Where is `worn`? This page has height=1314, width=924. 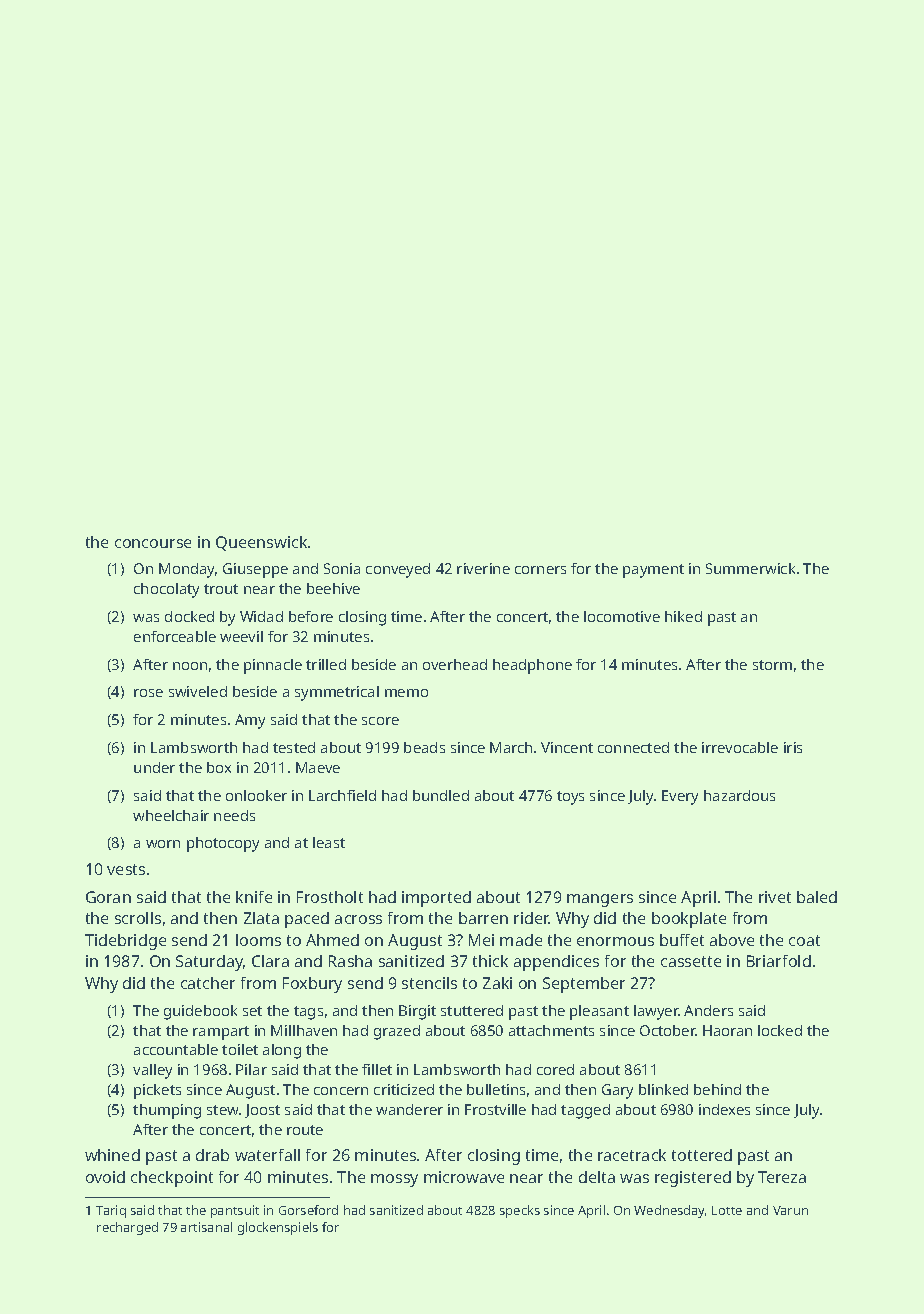 worn is located at coordinates (163, 844).
